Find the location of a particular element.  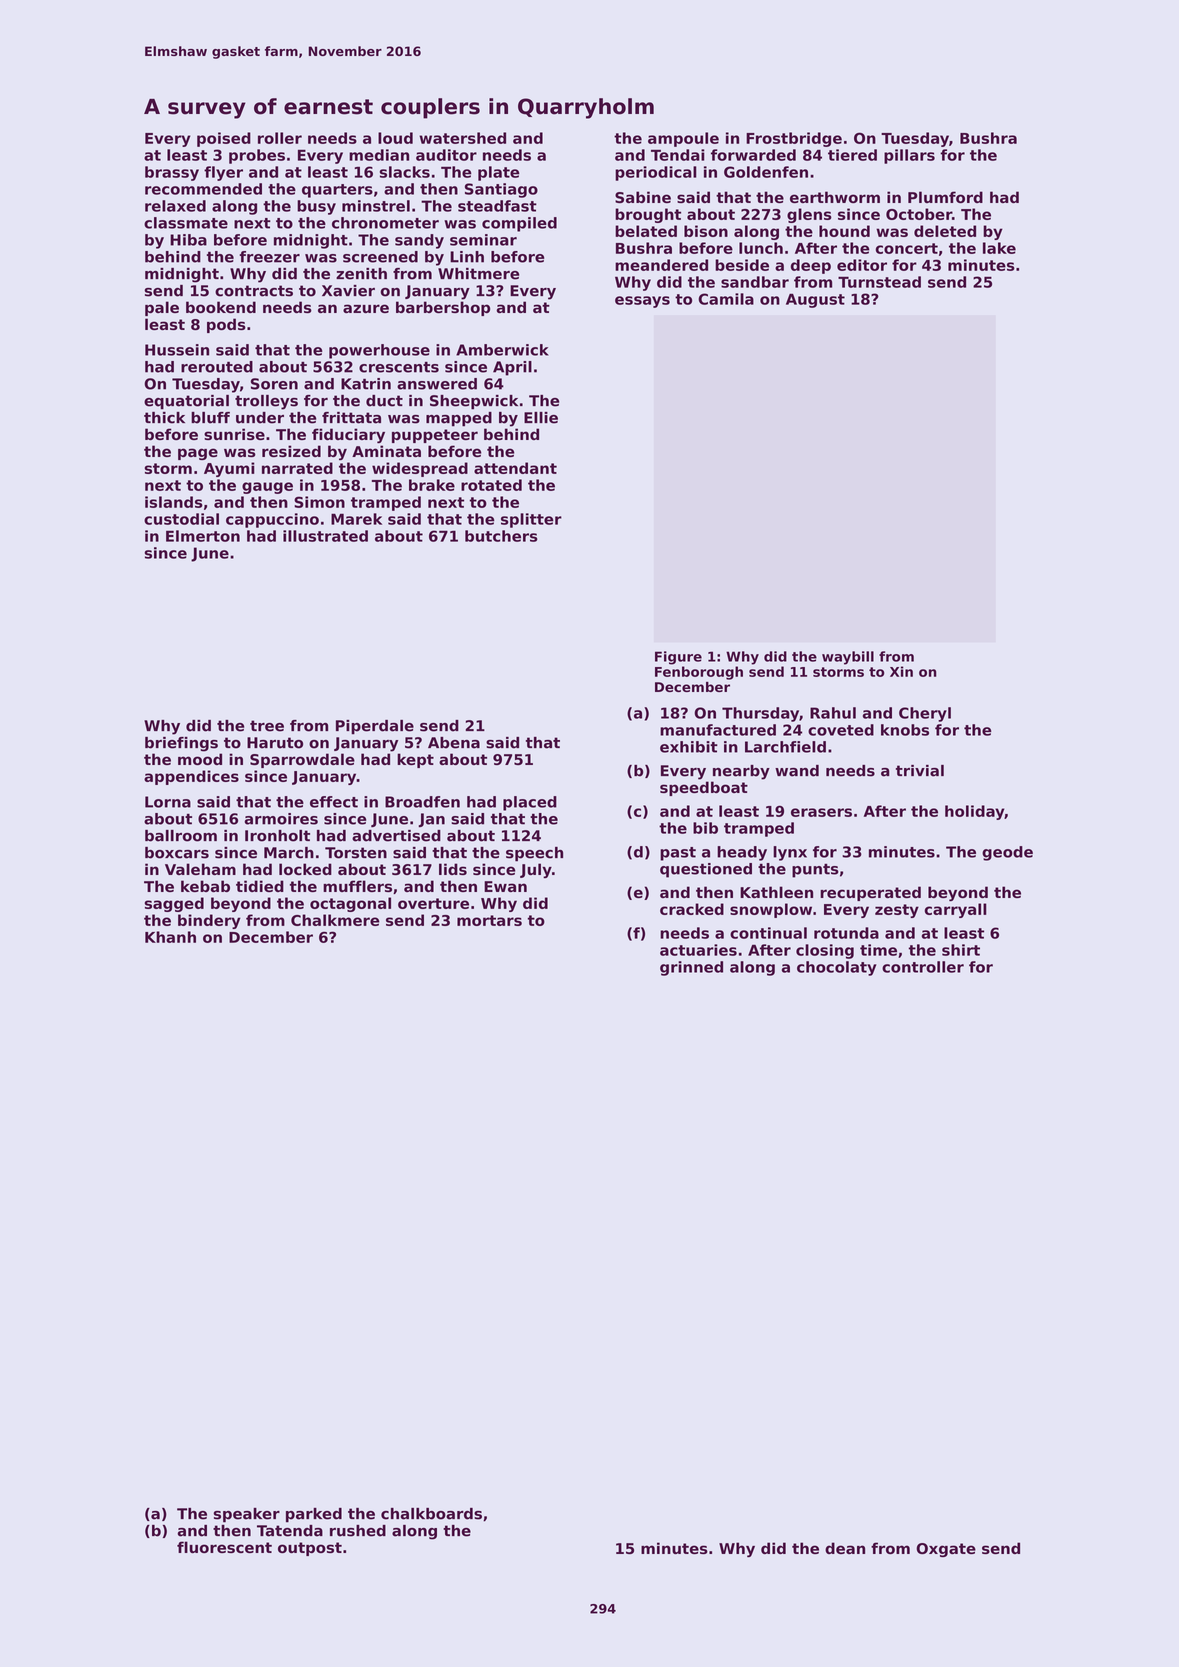

chocolaty is located at coordinates (837, 968).
